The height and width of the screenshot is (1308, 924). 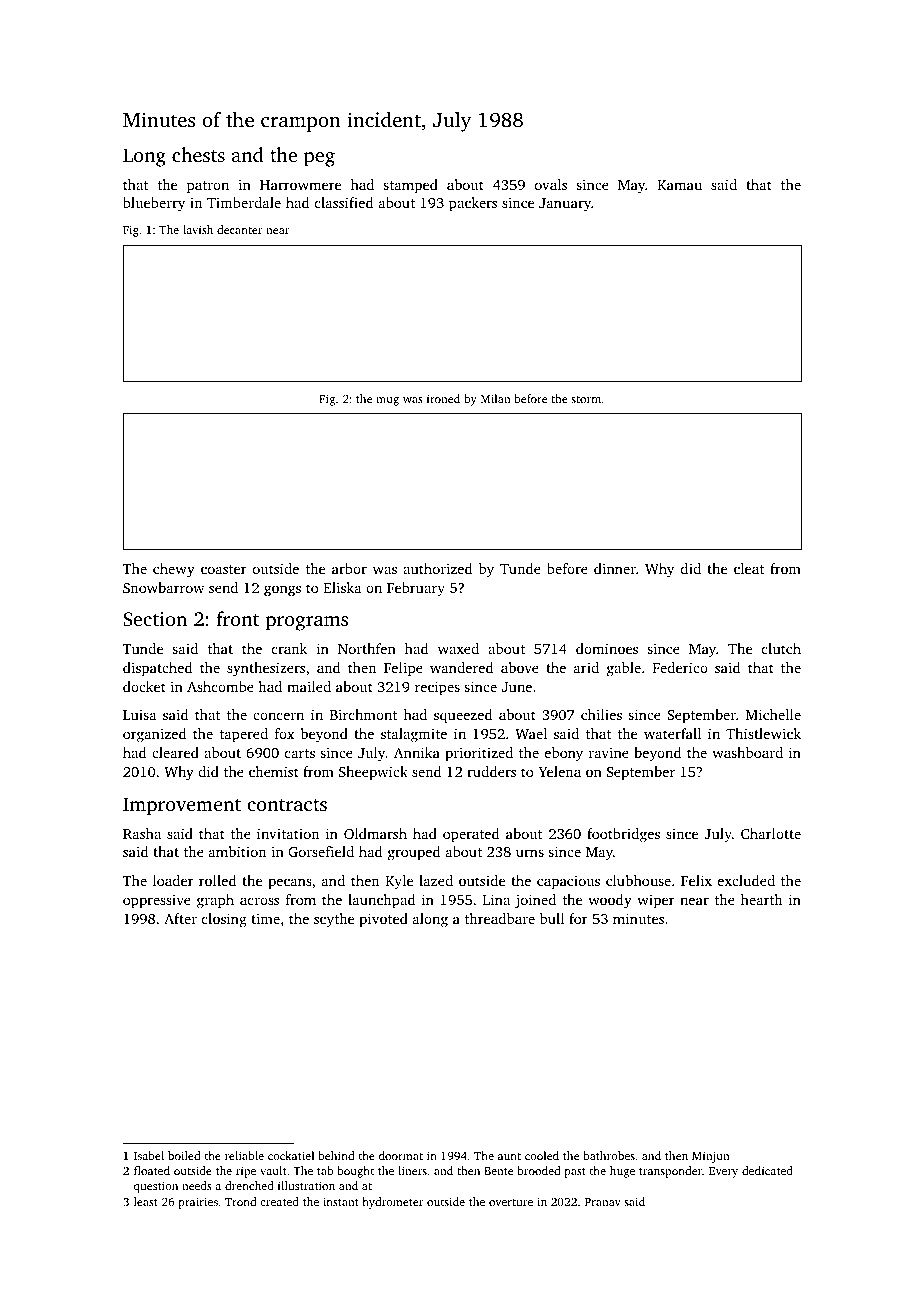 What do you see at coordinates (300, 185) in the screenshot?
I see `Harrowmere` at bounding box center [300, 185].
